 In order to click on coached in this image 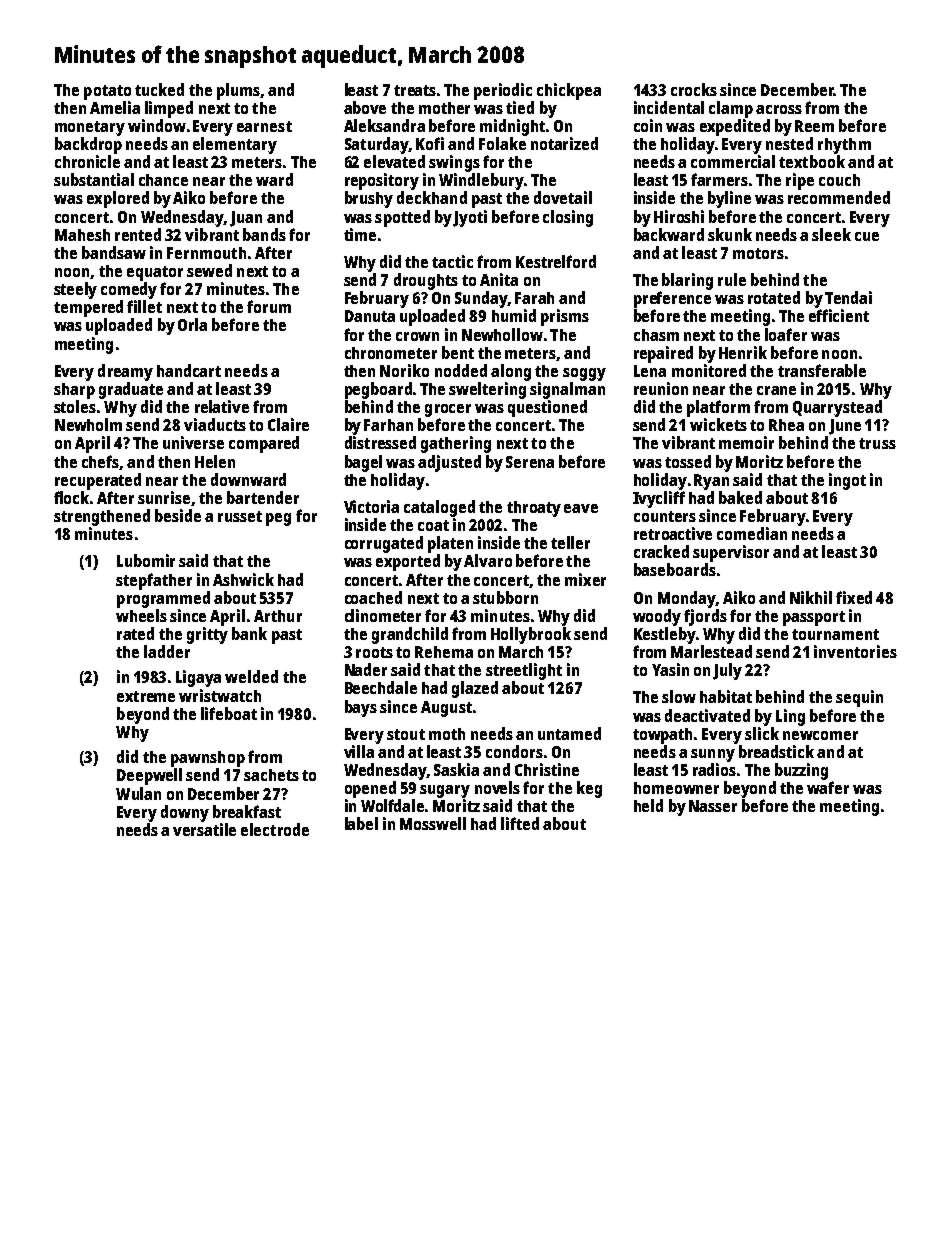, I will do `click(373, 597)`.
